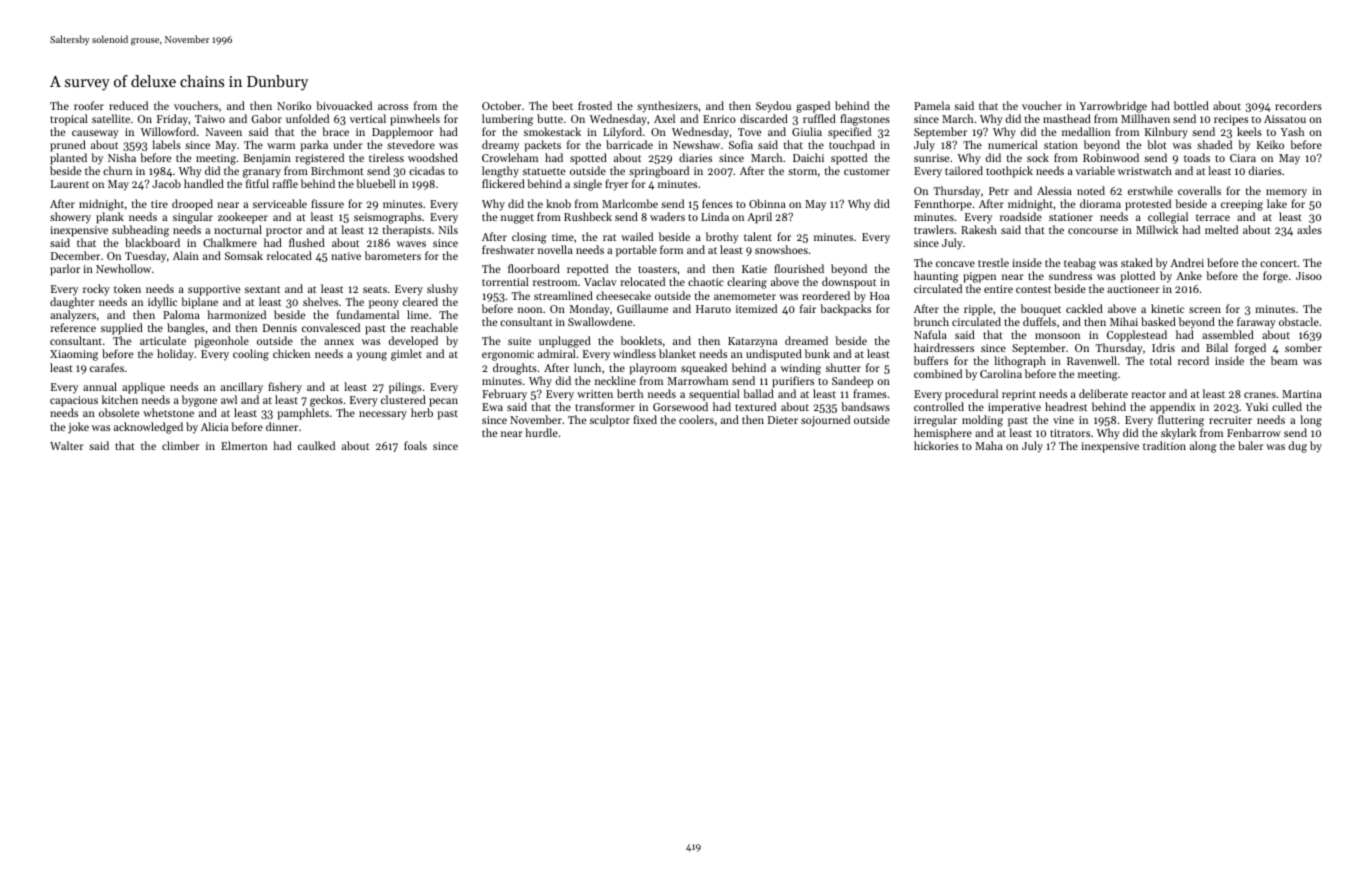 This screenshot has width=1372, height=887. What do you see at coordinates (722, 238) in the screenshot?
I see `brothy` at bounding box center [722, 238].
